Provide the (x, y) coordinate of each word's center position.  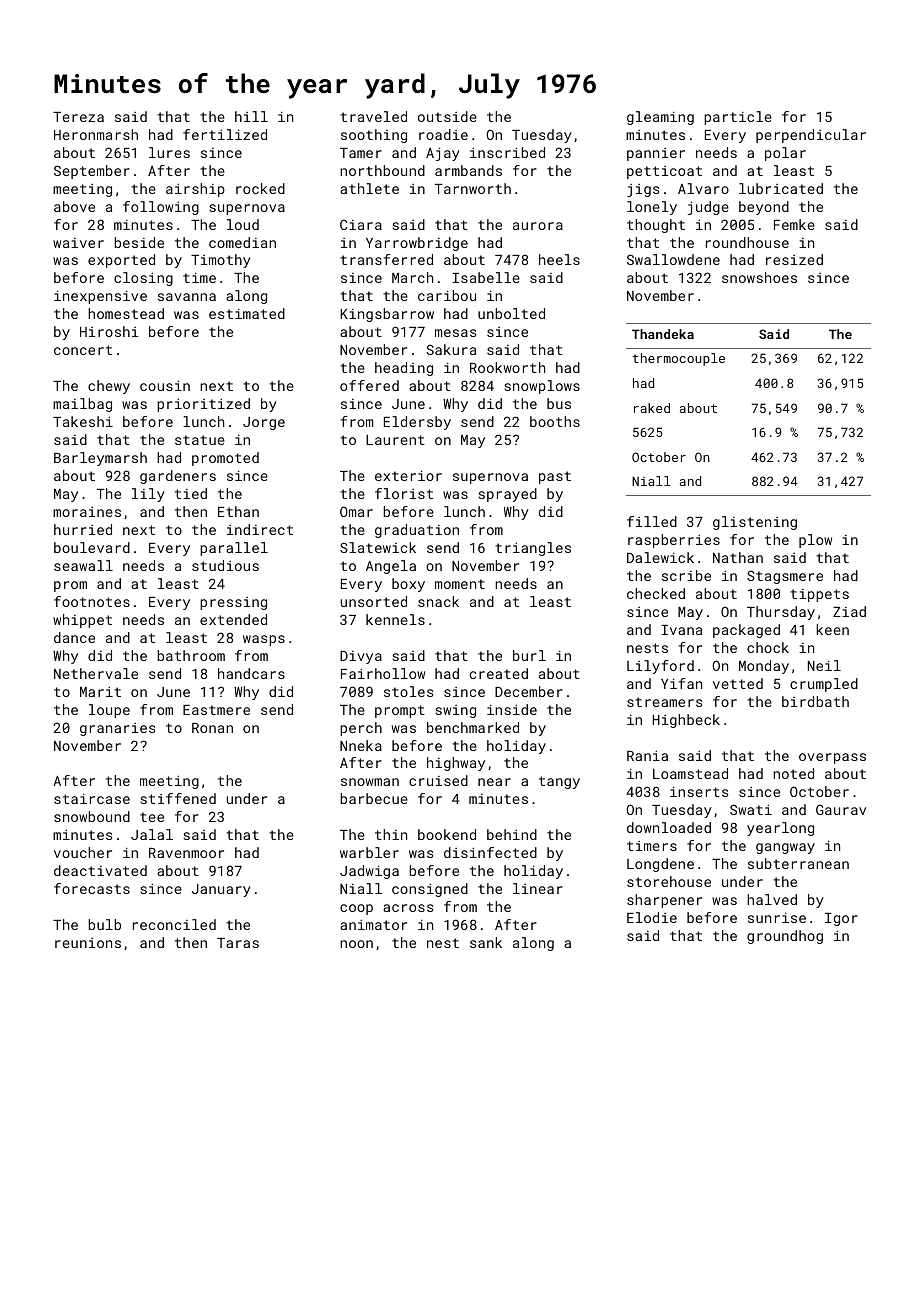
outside (447, 116)
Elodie (652, 917)
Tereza (78, 117)
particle (738, 118)
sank (486, 942)
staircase (92, 798)
